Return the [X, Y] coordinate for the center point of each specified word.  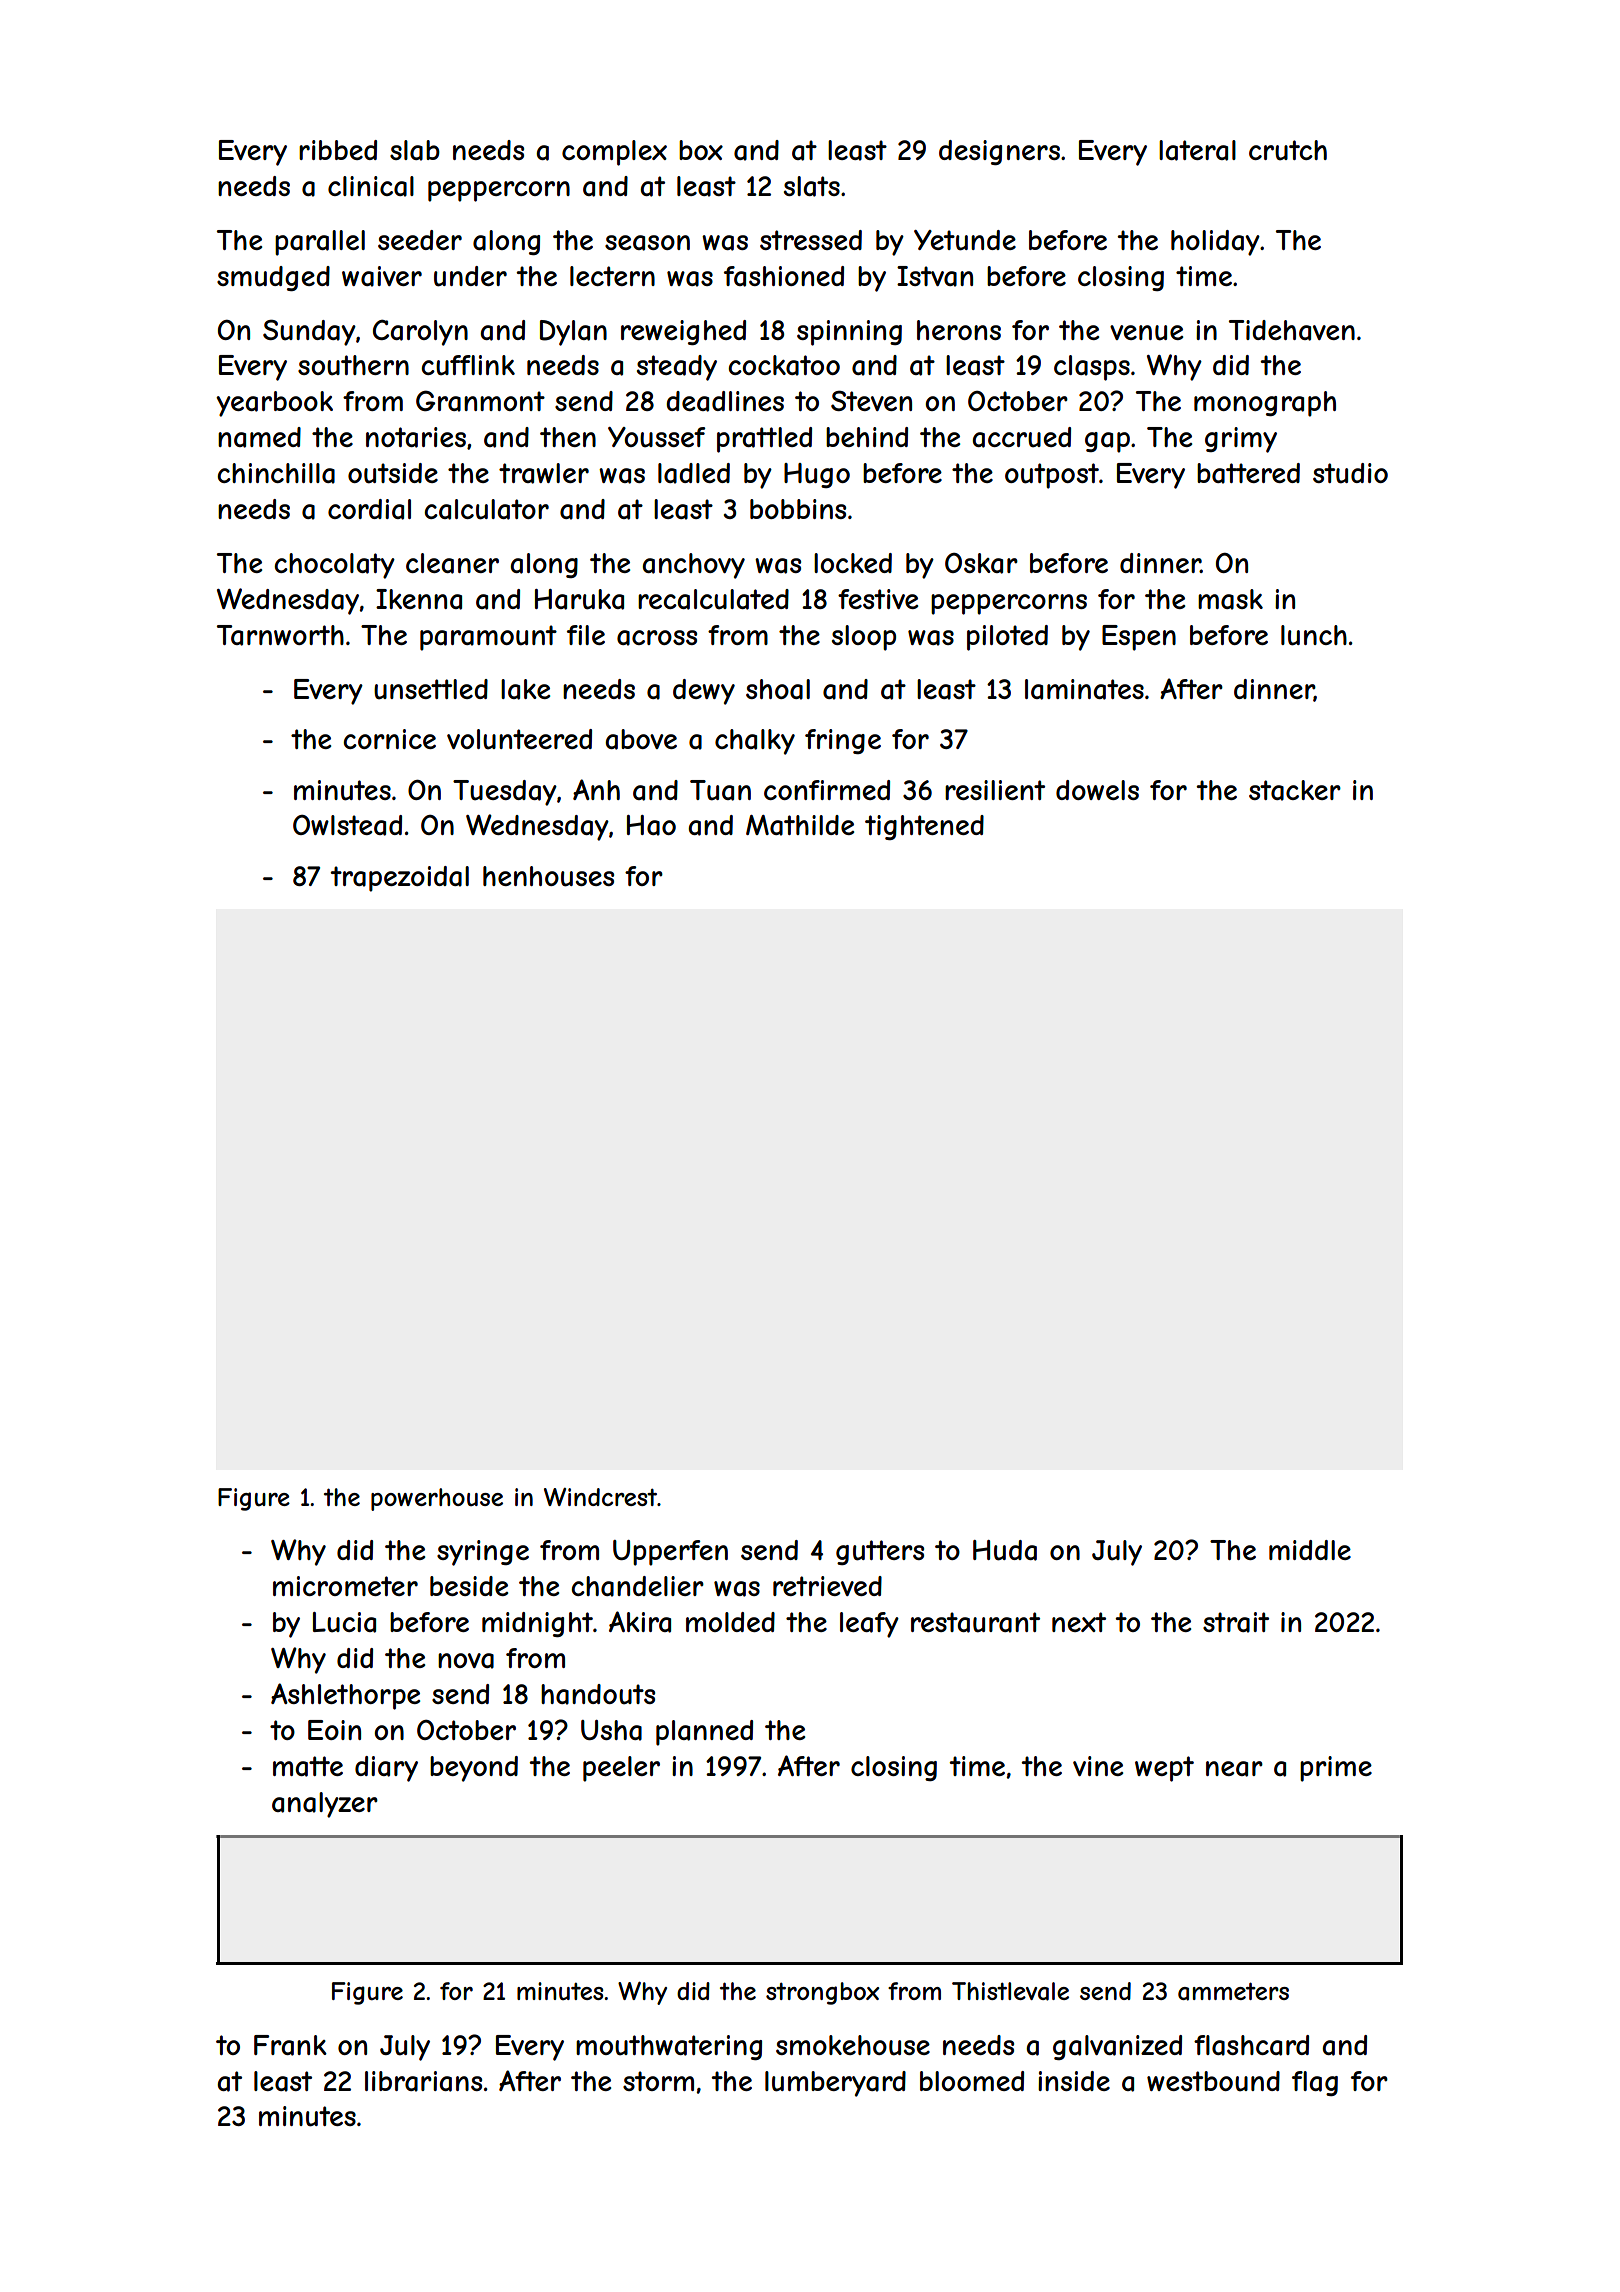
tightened [924, 827]
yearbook [274, 404]
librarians [423, 2081]
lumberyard [835, 2084]
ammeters [1233, 1991]
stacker [1295, 790]
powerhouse [437, 1499]
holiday [1215, 243]
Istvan [935, 276]
